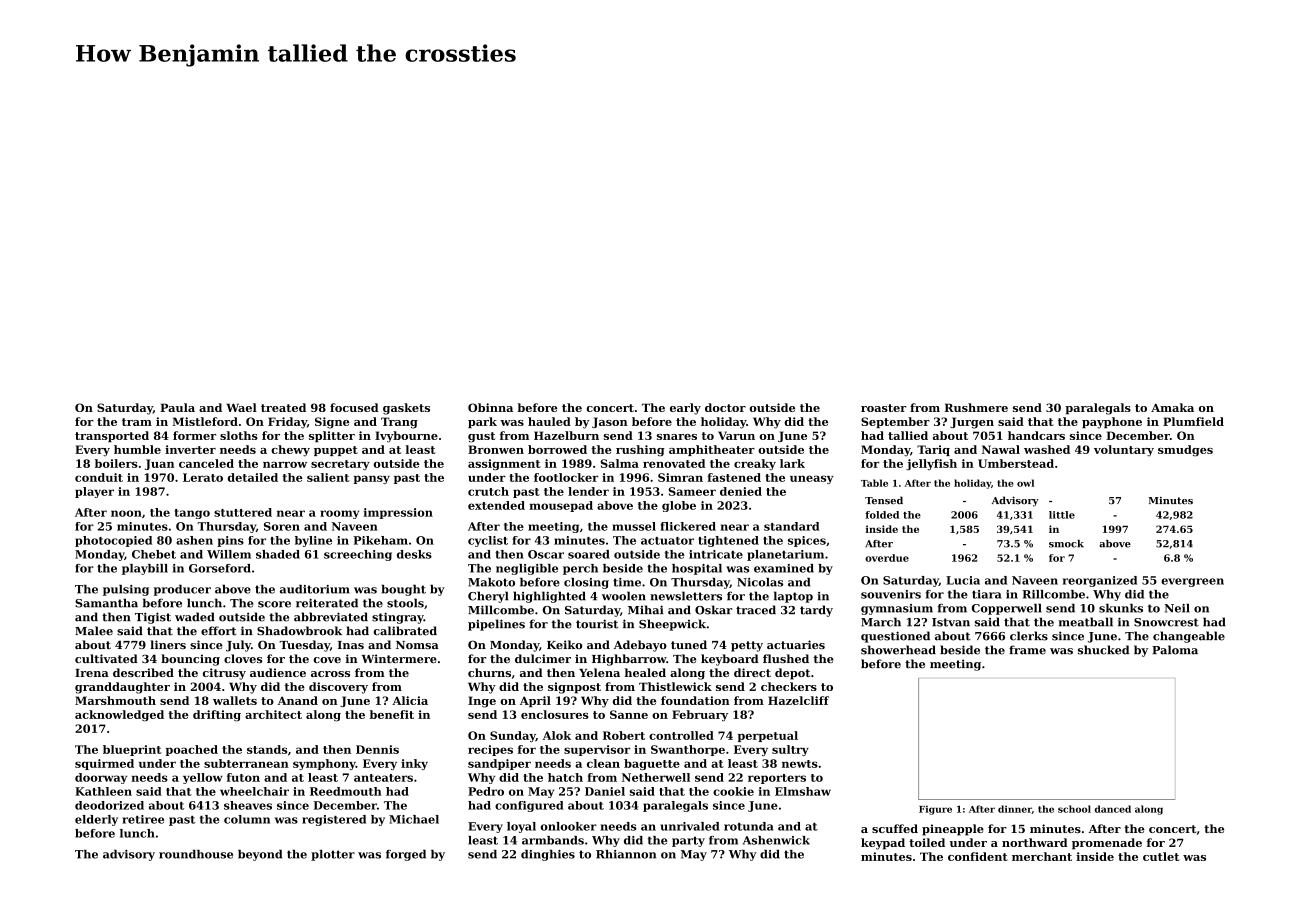  What do you see at coordinates (1066, 544) in the screenshot?
I see `smock` at bounding box center [1066, 544].
